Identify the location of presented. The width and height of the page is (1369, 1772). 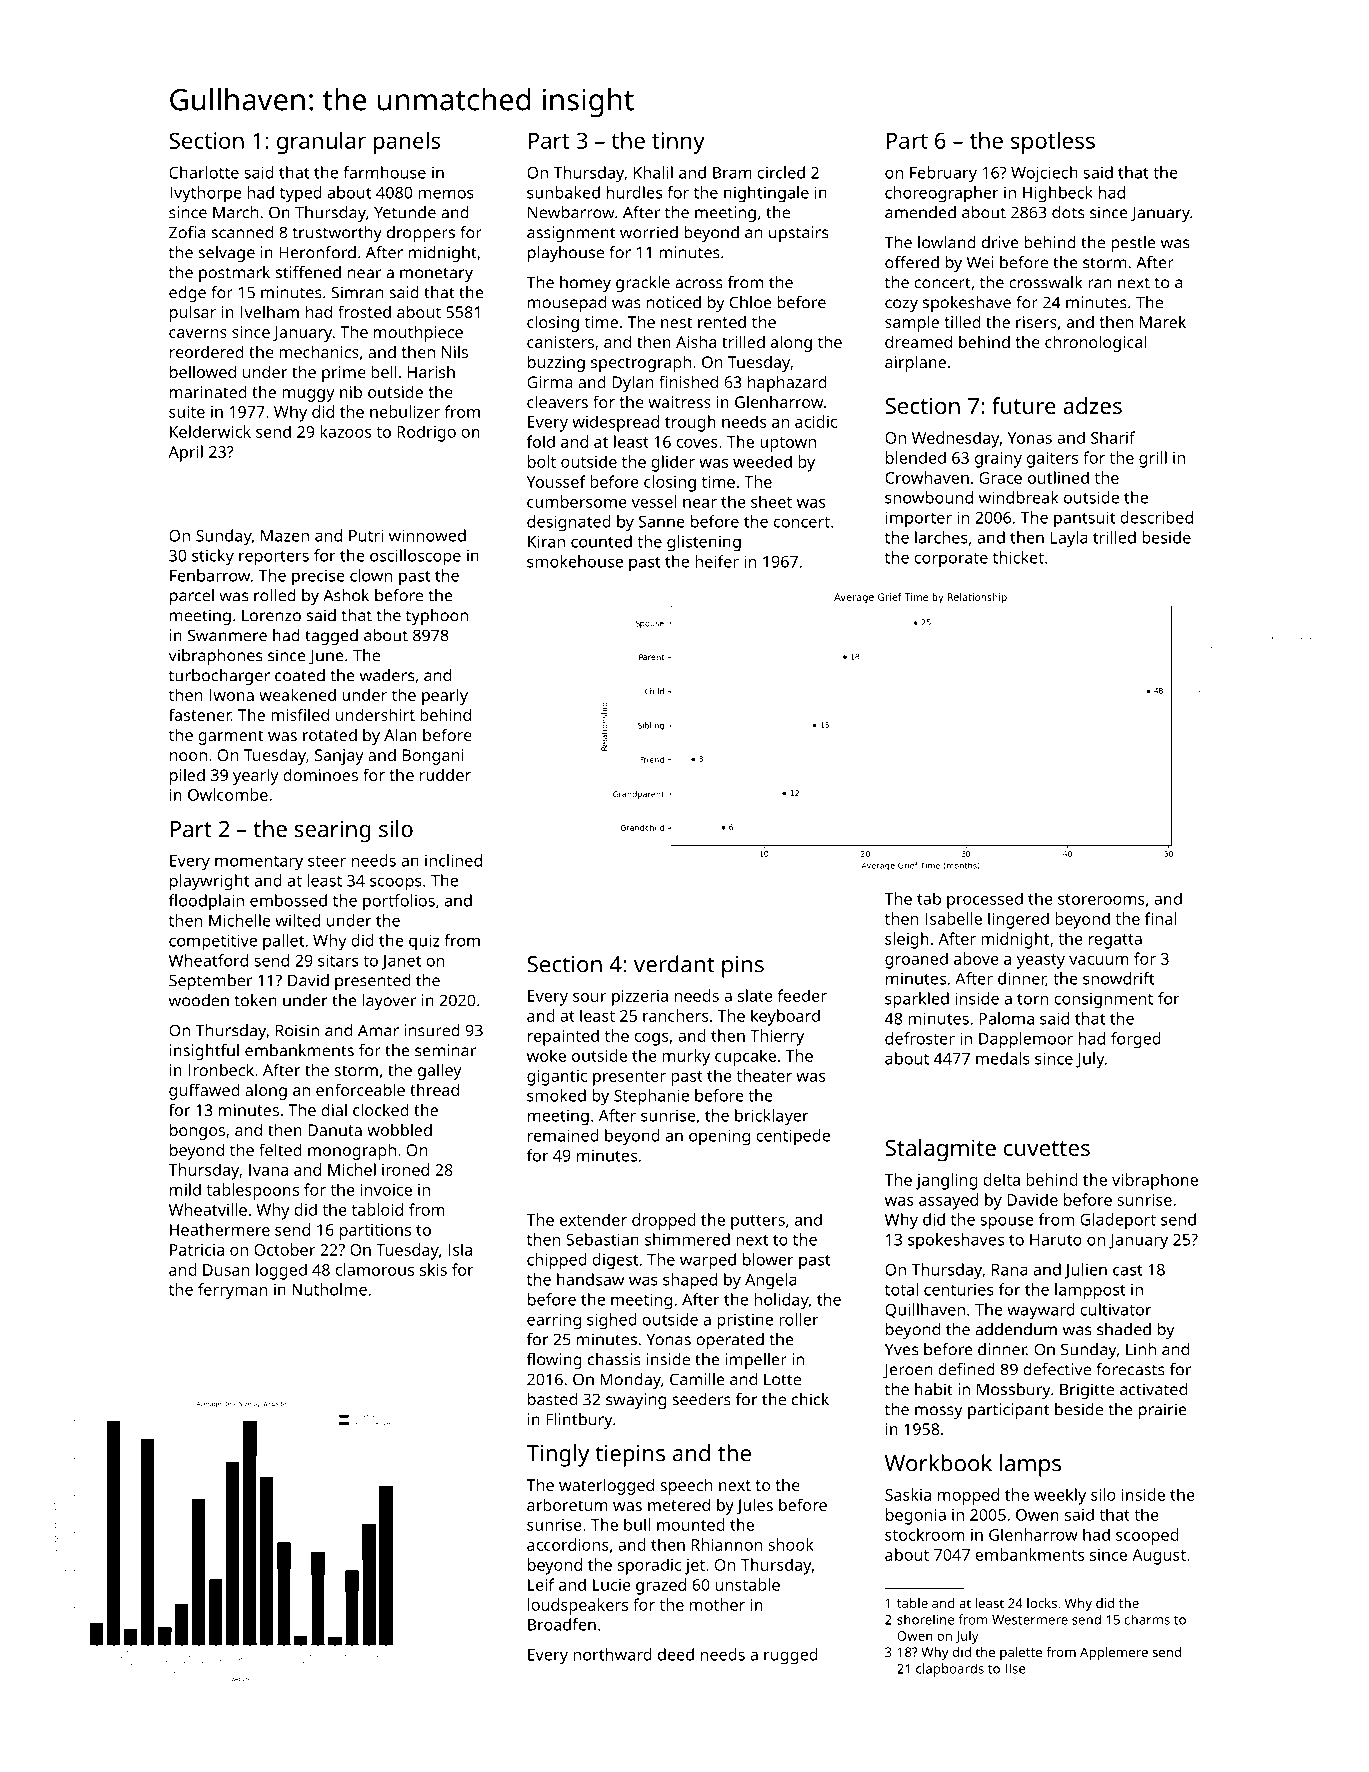
(372, 982).
